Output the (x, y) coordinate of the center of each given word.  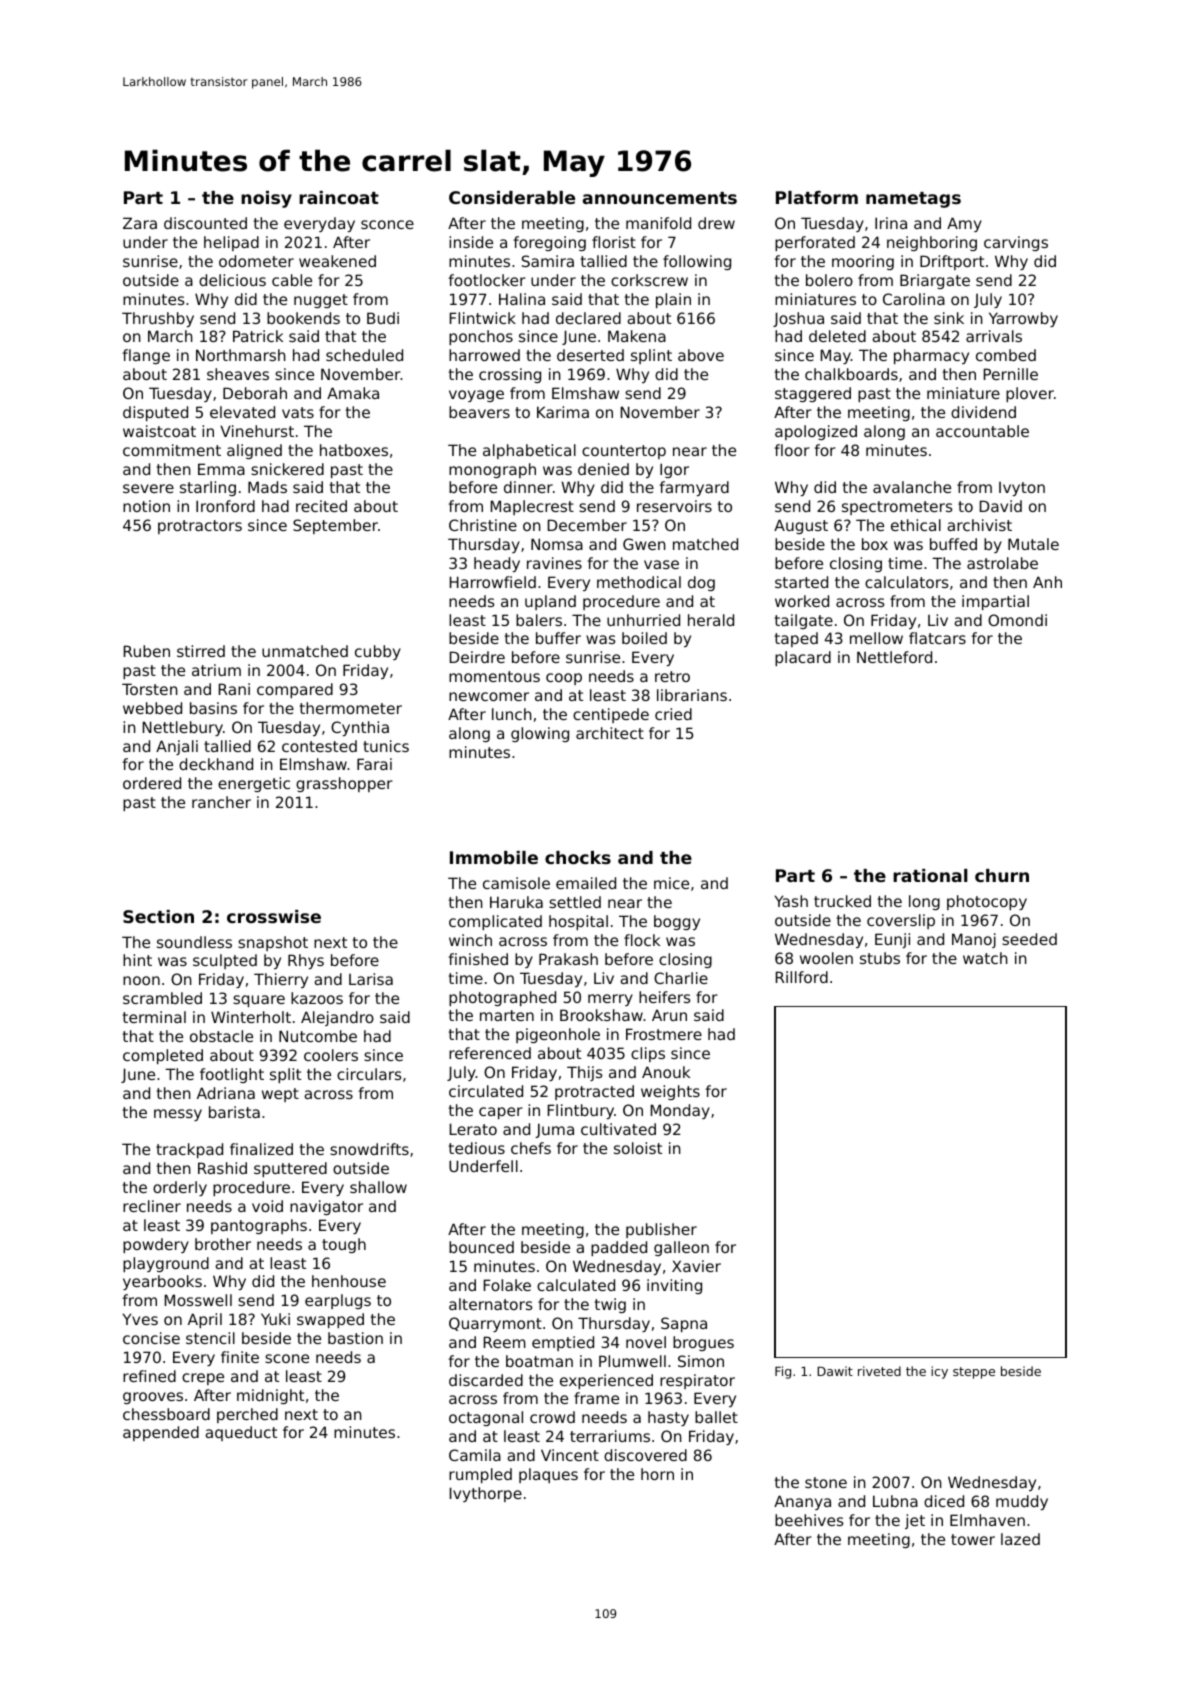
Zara (140, 223)
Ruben (147, 651)
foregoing (550, 243)
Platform (817, 197)
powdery (156, 1245)
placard (803, 658)
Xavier (696, 1266)
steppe (974, 1373)
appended (161, 1433)
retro (672, 676)
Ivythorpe (486, 1494)
